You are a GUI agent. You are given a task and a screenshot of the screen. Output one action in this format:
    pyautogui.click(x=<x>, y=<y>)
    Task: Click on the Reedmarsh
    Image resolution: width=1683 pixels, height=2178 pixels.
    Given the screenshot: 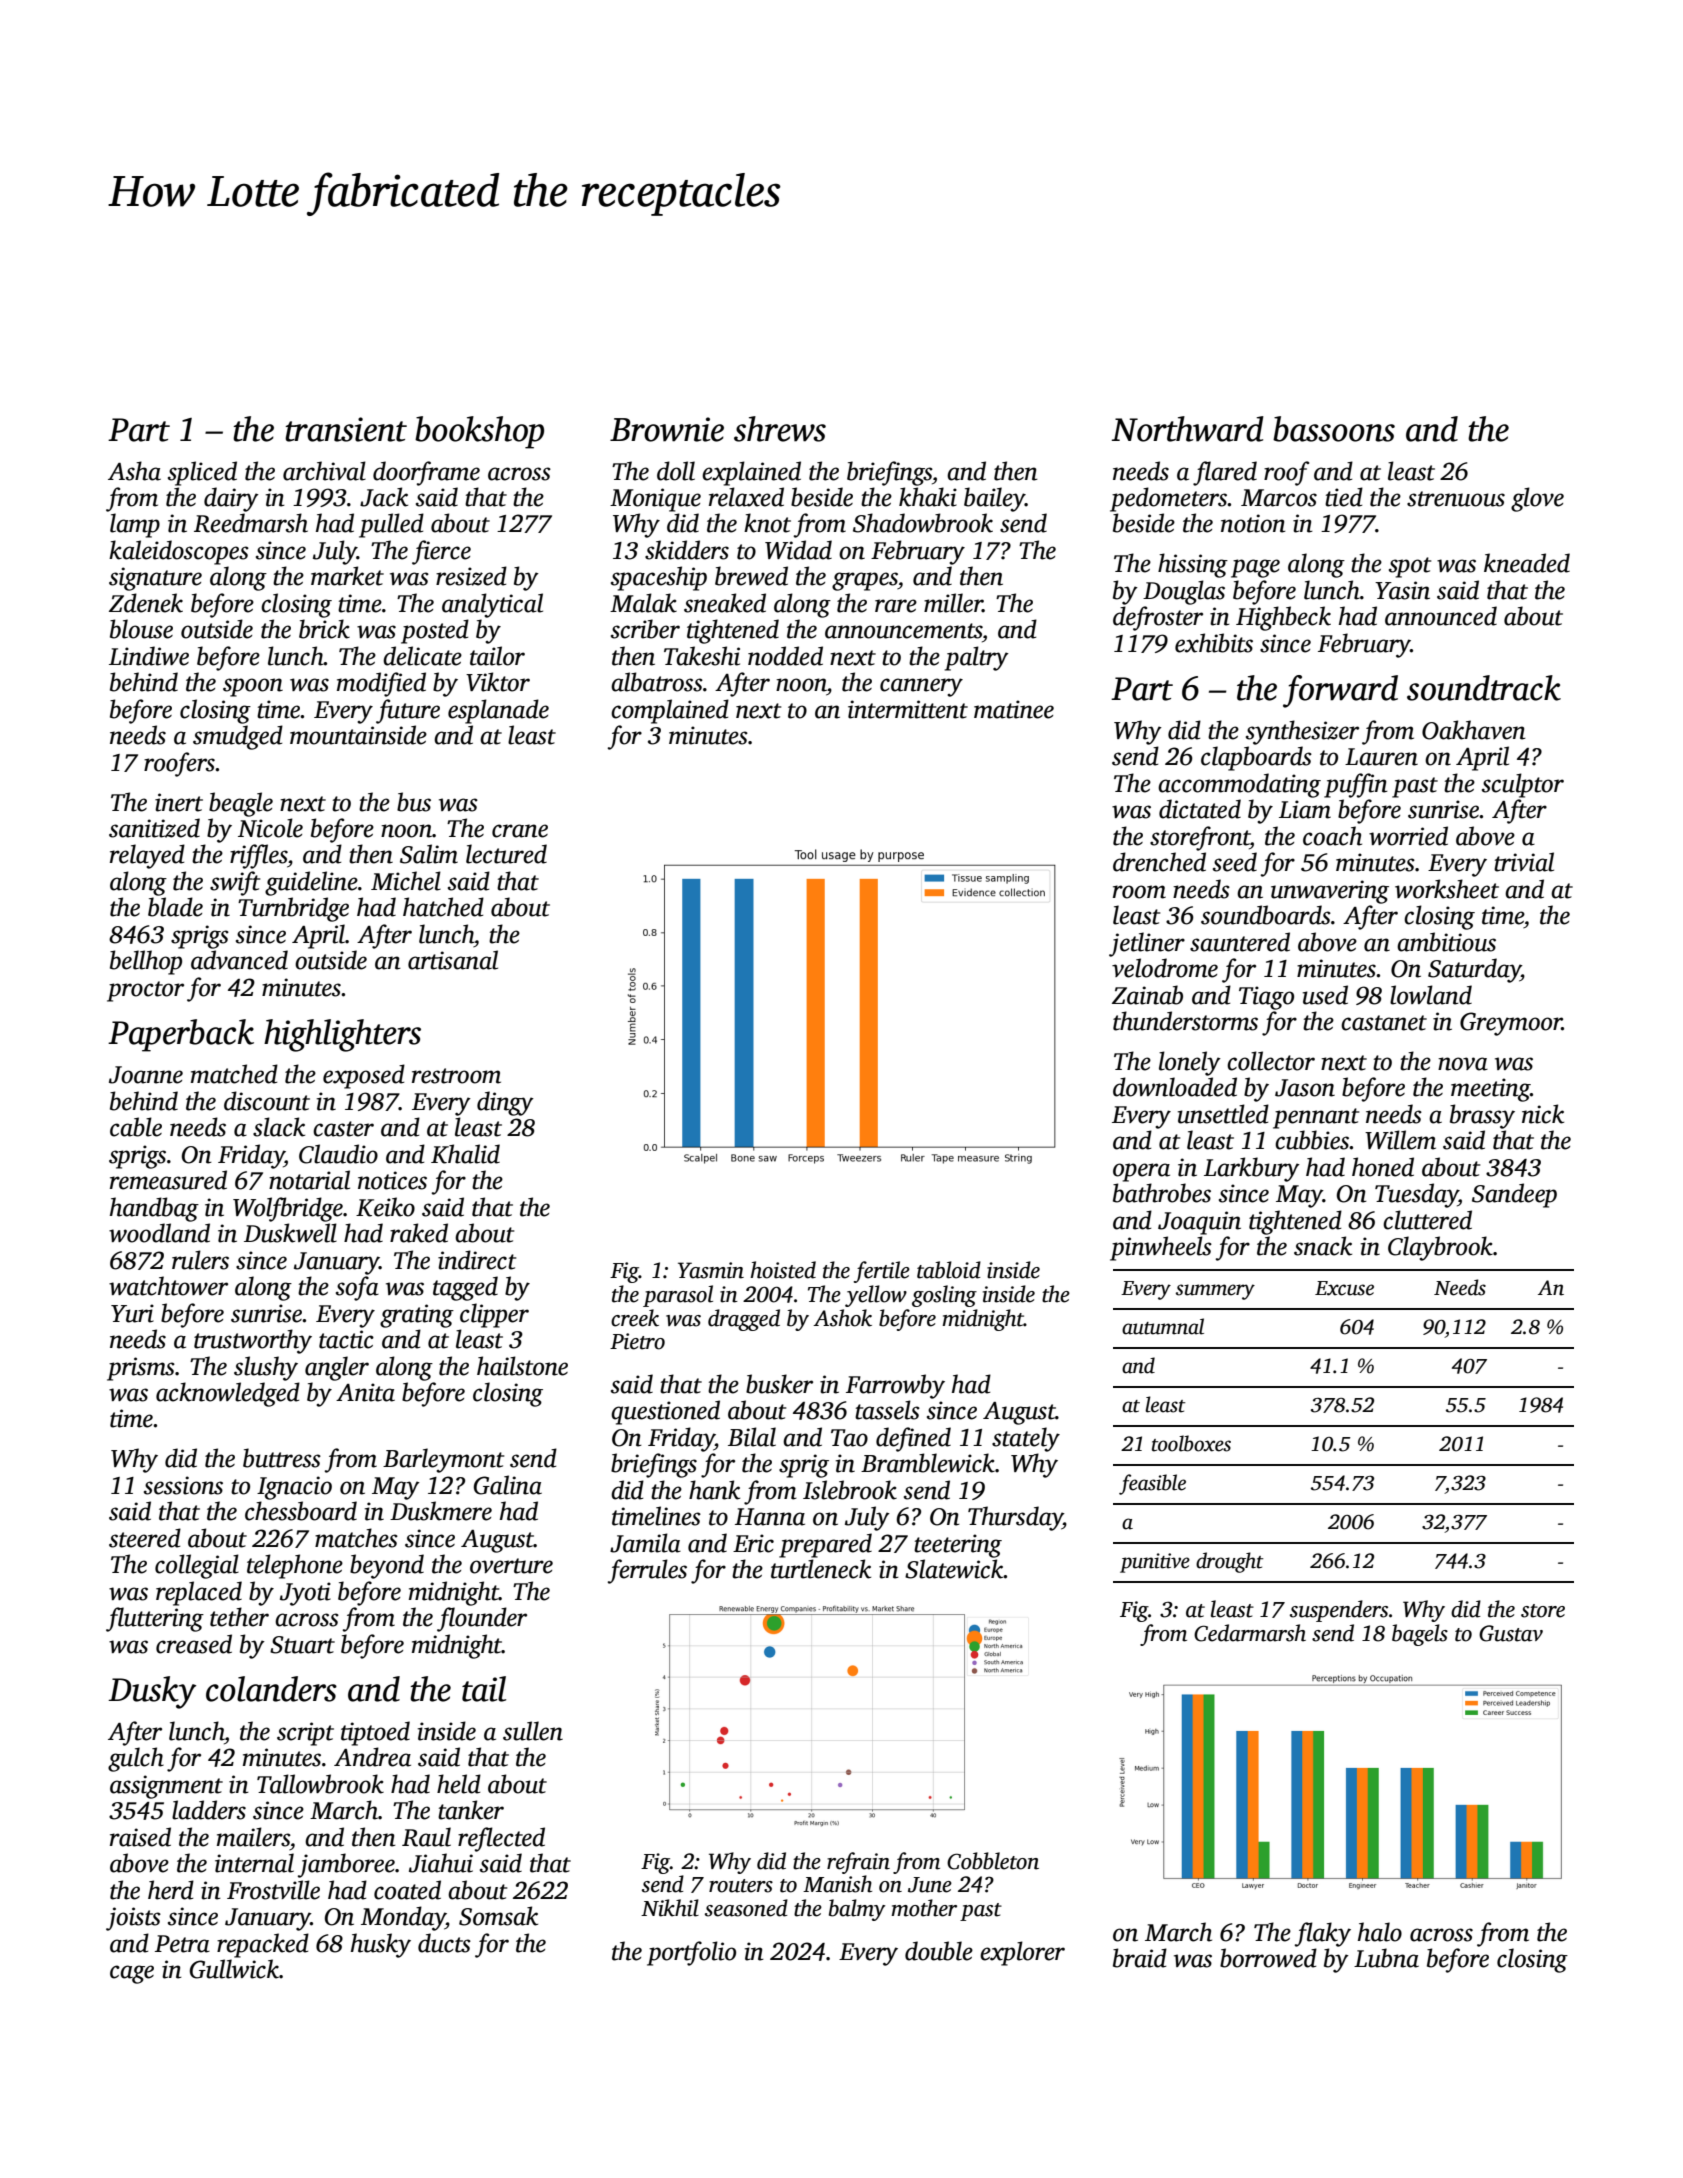 What is the action you would take?
    pyautogui.click(x=251, y=523)
